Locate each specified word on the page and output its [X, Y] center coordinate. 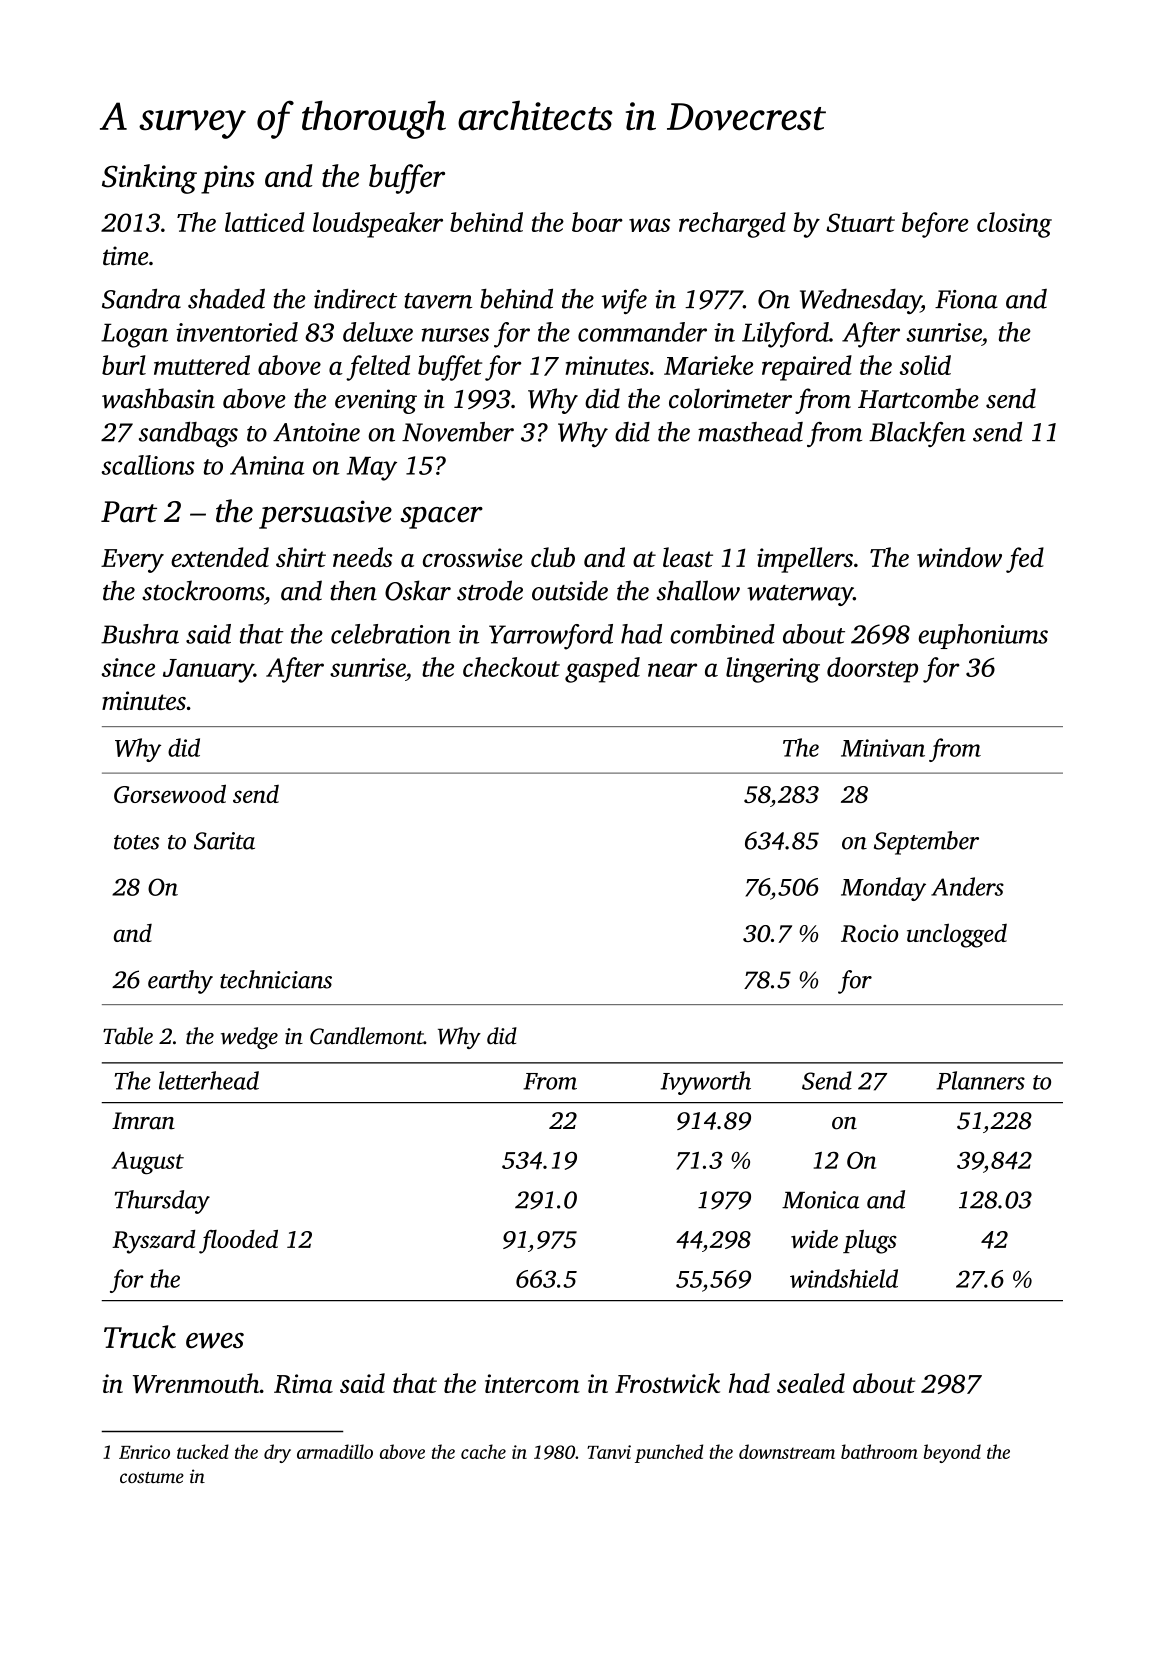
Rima [303, 1383]
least [688, 557]
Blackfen [917, 434]
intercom [532, 1383]
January [208, 671]
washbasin [158, 398]
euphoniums [983, 636]
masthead [750, 432]
